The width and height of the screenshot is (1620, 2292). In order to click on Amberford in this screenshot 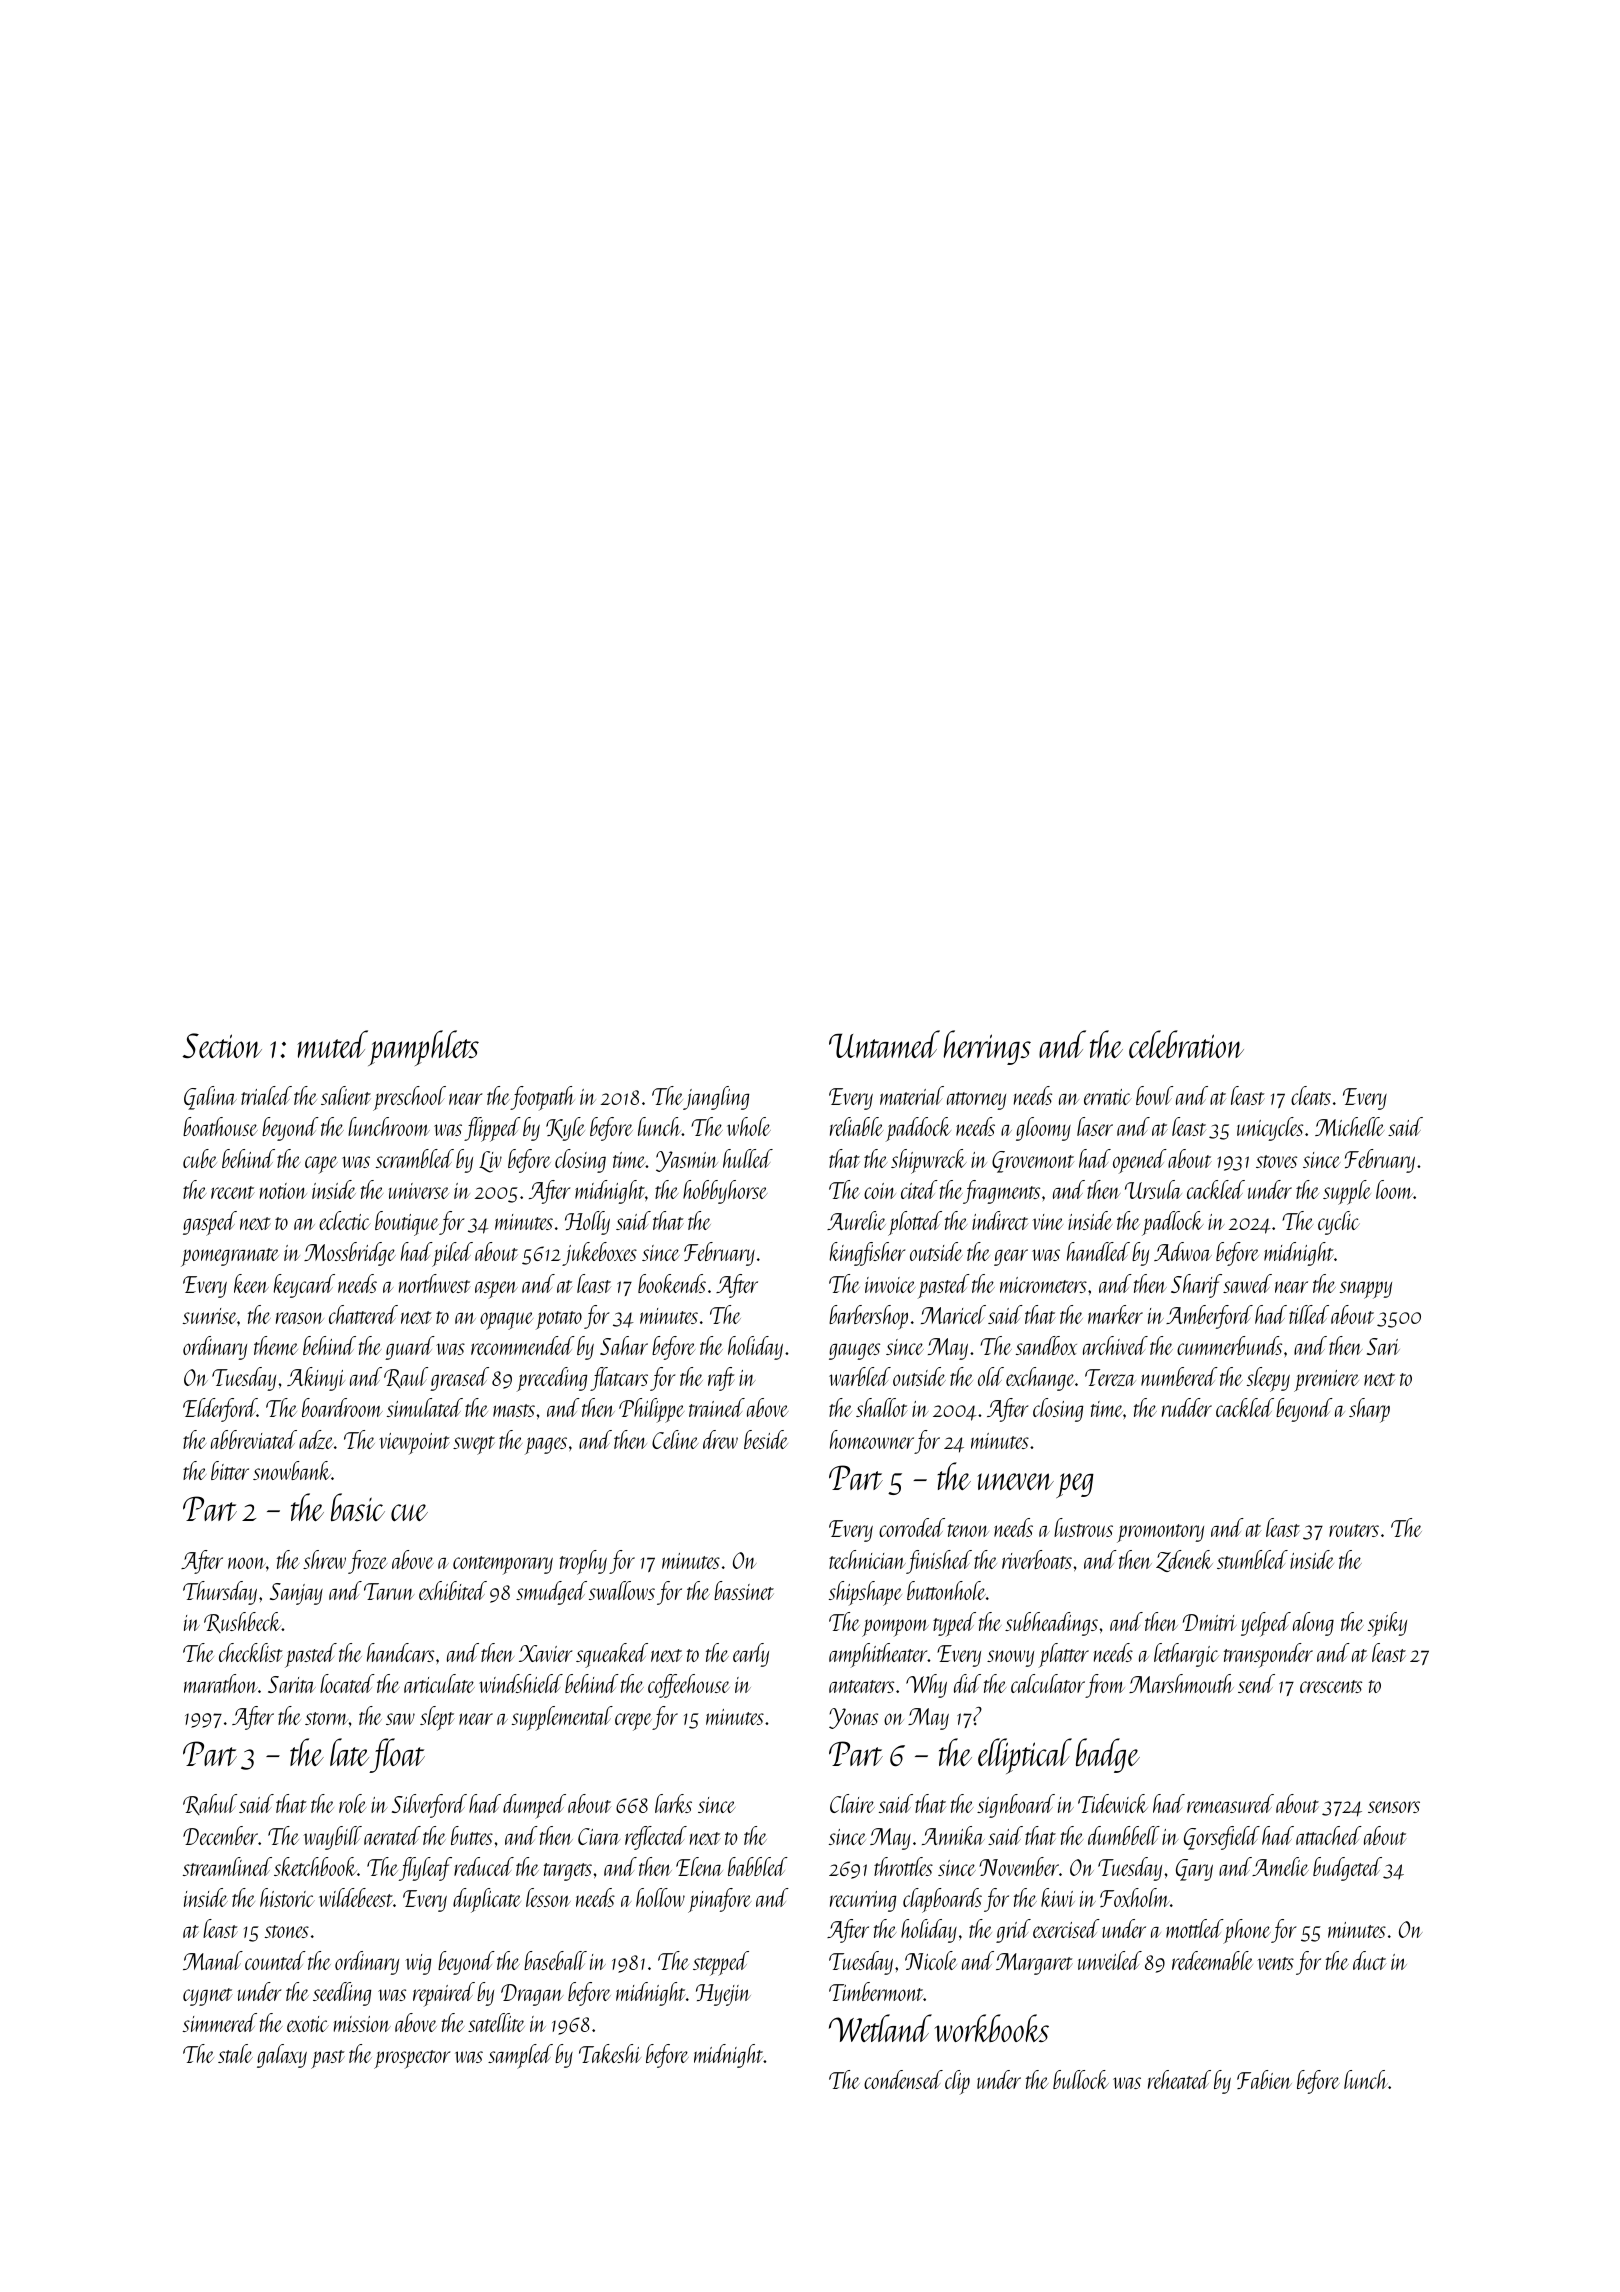, I will do `click(1209, 1317)`.
